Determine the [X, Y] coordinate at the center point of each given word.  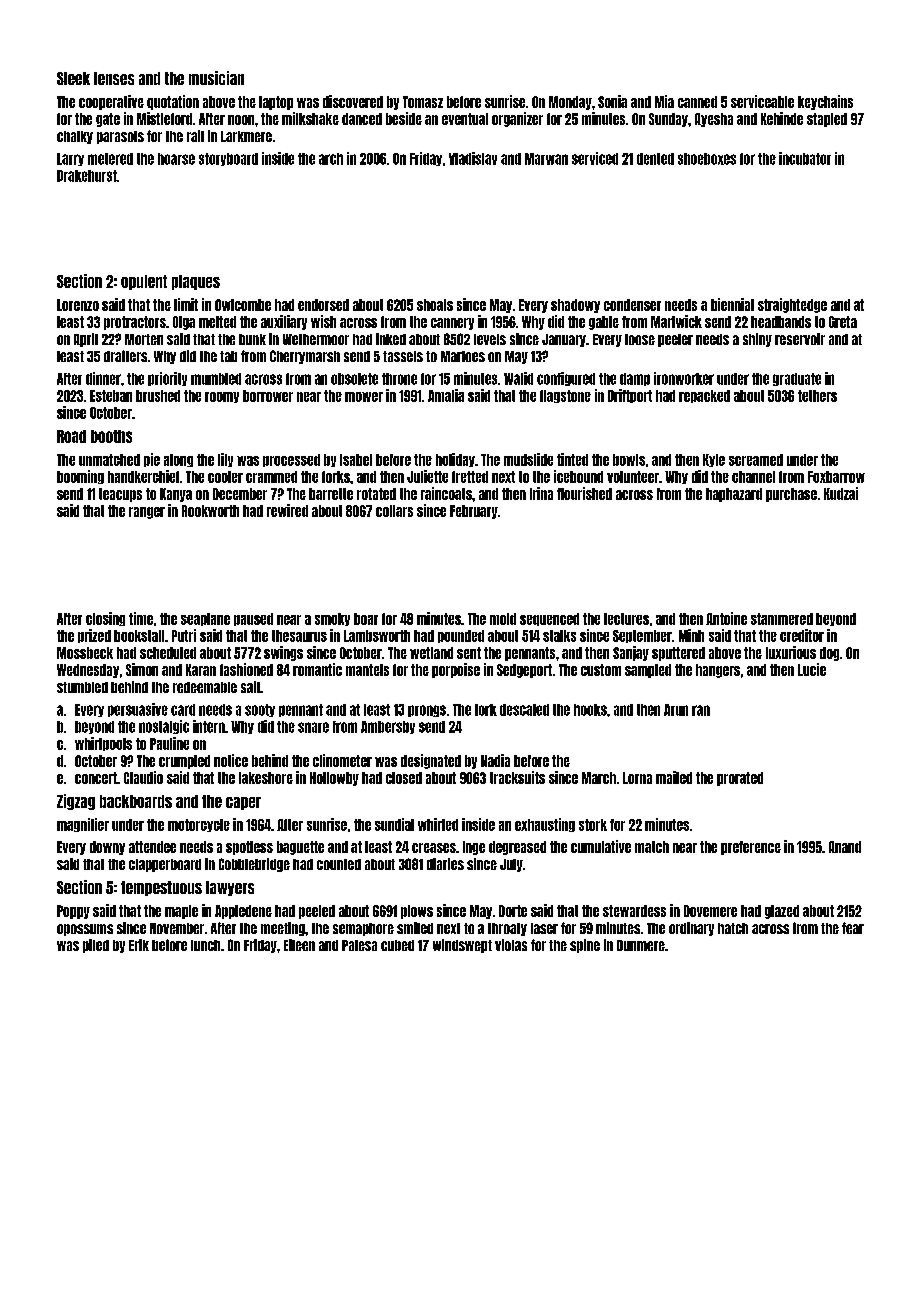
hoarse [176, 159]
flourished [584, 493]
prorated [740, 779]
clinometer [342, 760]
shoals [435, 305]
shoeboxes [707, 159]
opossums [85, 930]
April [86, 340]
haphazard [734, 495]
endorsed [323, 305]
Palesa [359, 945]
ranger [147, 513]
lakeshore [266, 778]
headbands [781, 322]
